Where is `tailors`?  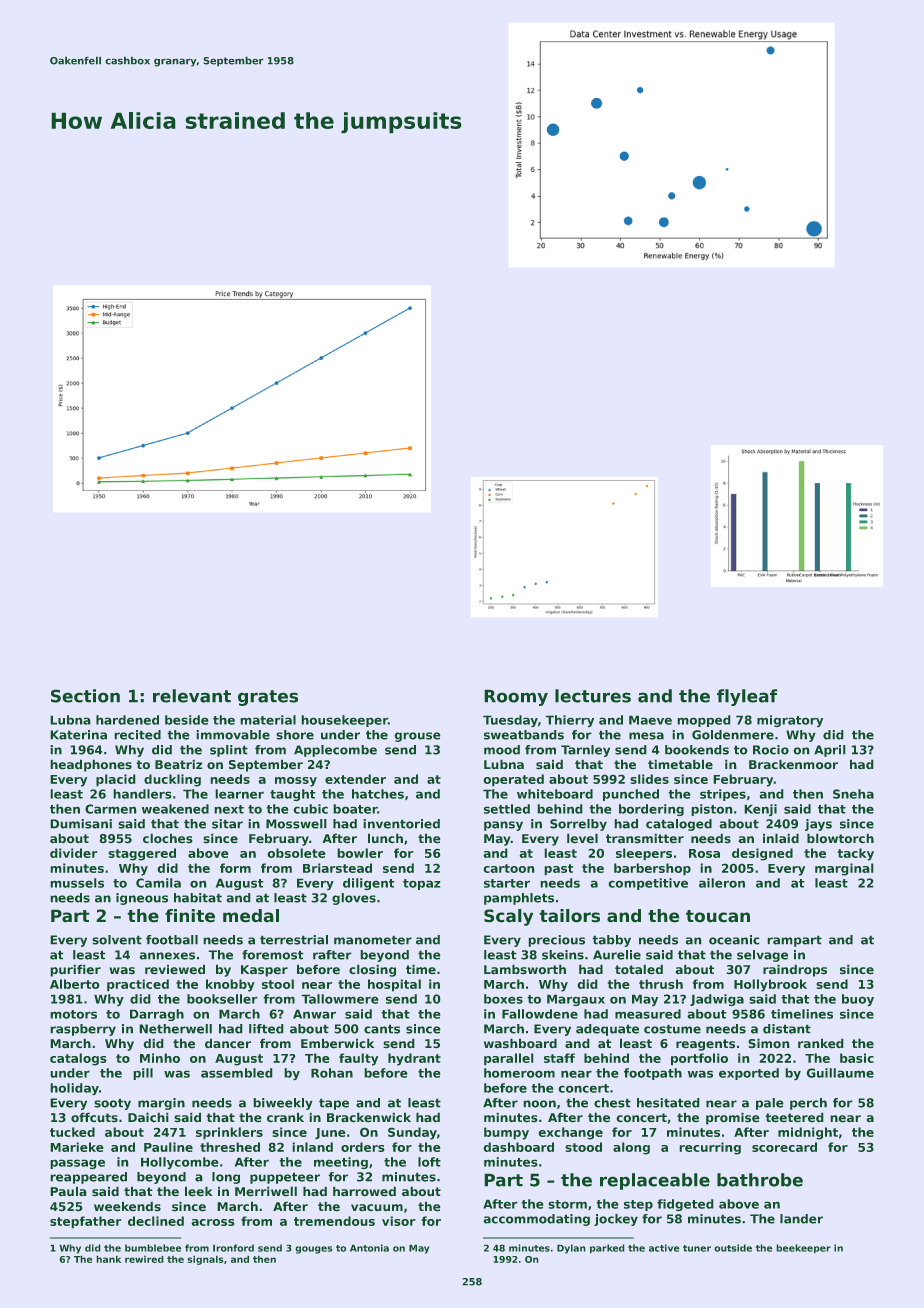
tailors is located at coordinates (569, 916).
